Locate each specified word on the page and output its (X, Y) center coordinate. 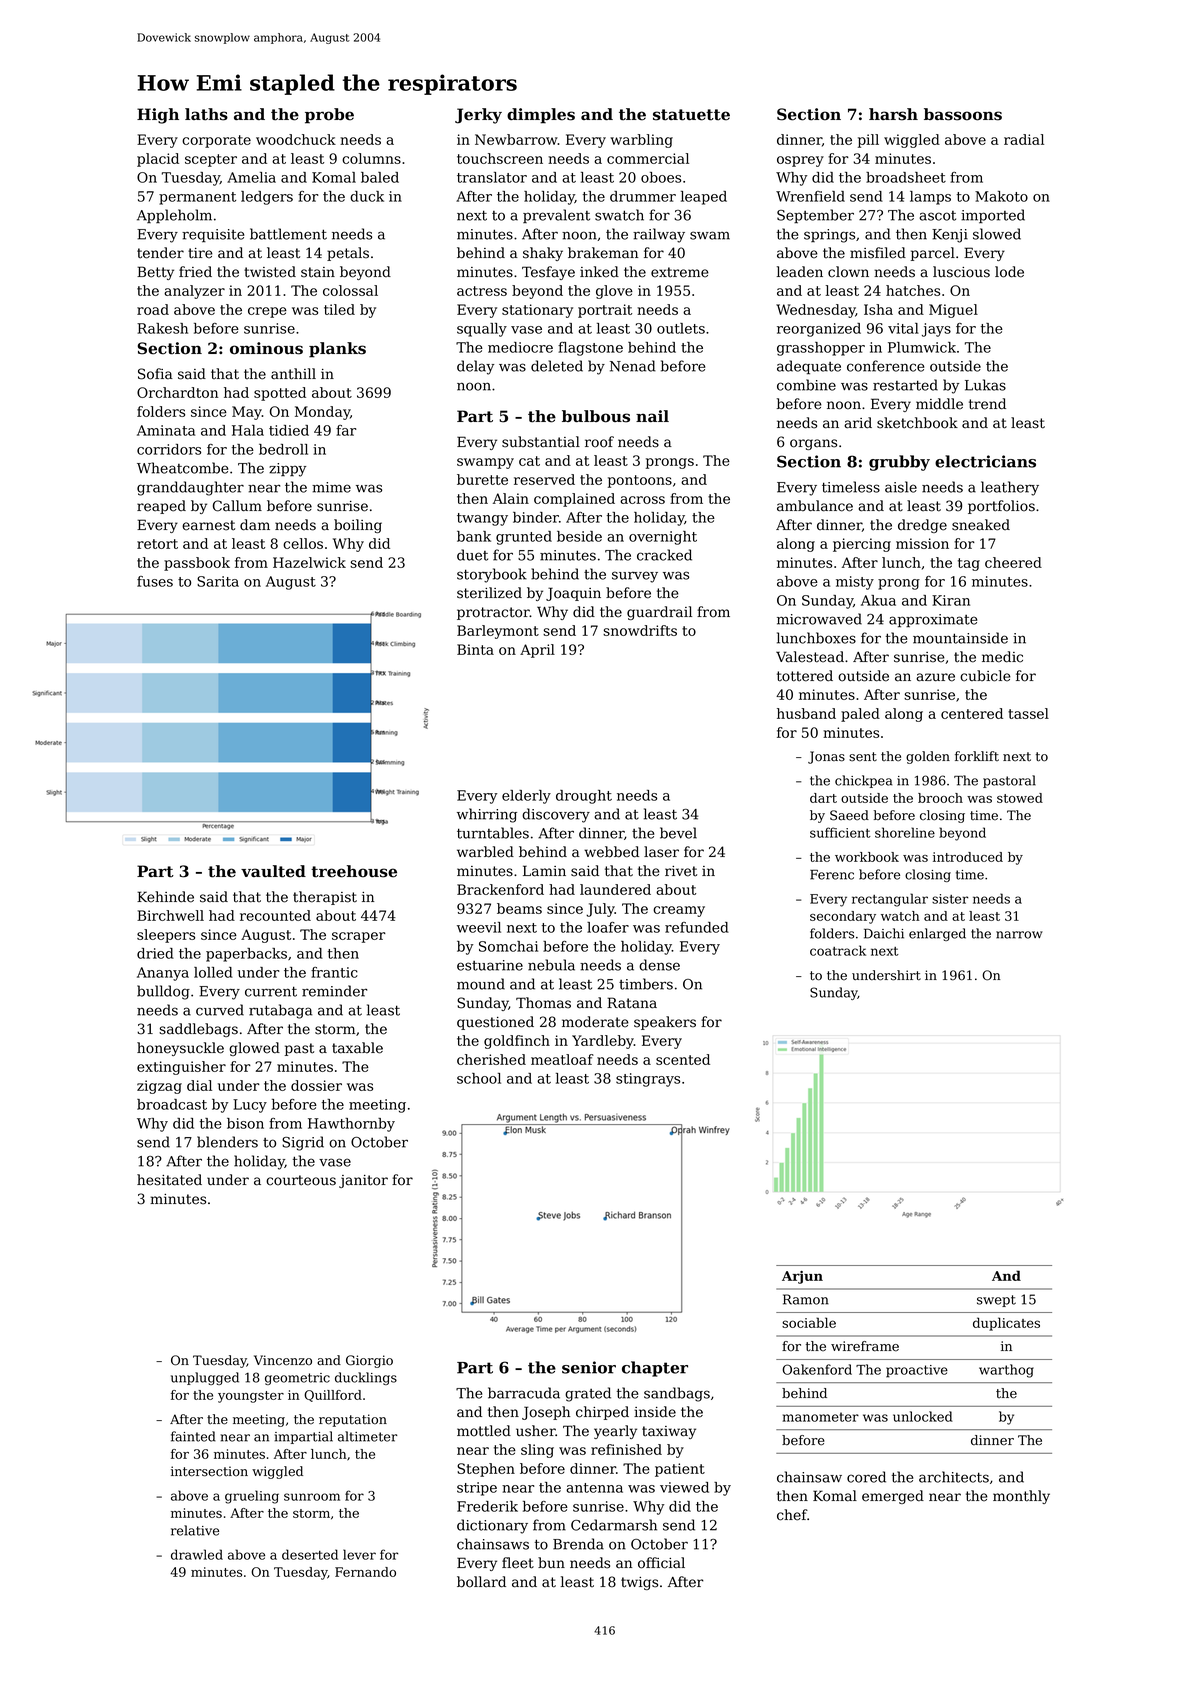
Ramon (806, 1299)
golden (928, 757)
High (158, 116)
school (479, 1078)
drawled (197, 1554)
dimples (541, 116)
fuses (155, 581)
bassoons (963, 114)
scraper (359, 937)
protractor (493, 613)
